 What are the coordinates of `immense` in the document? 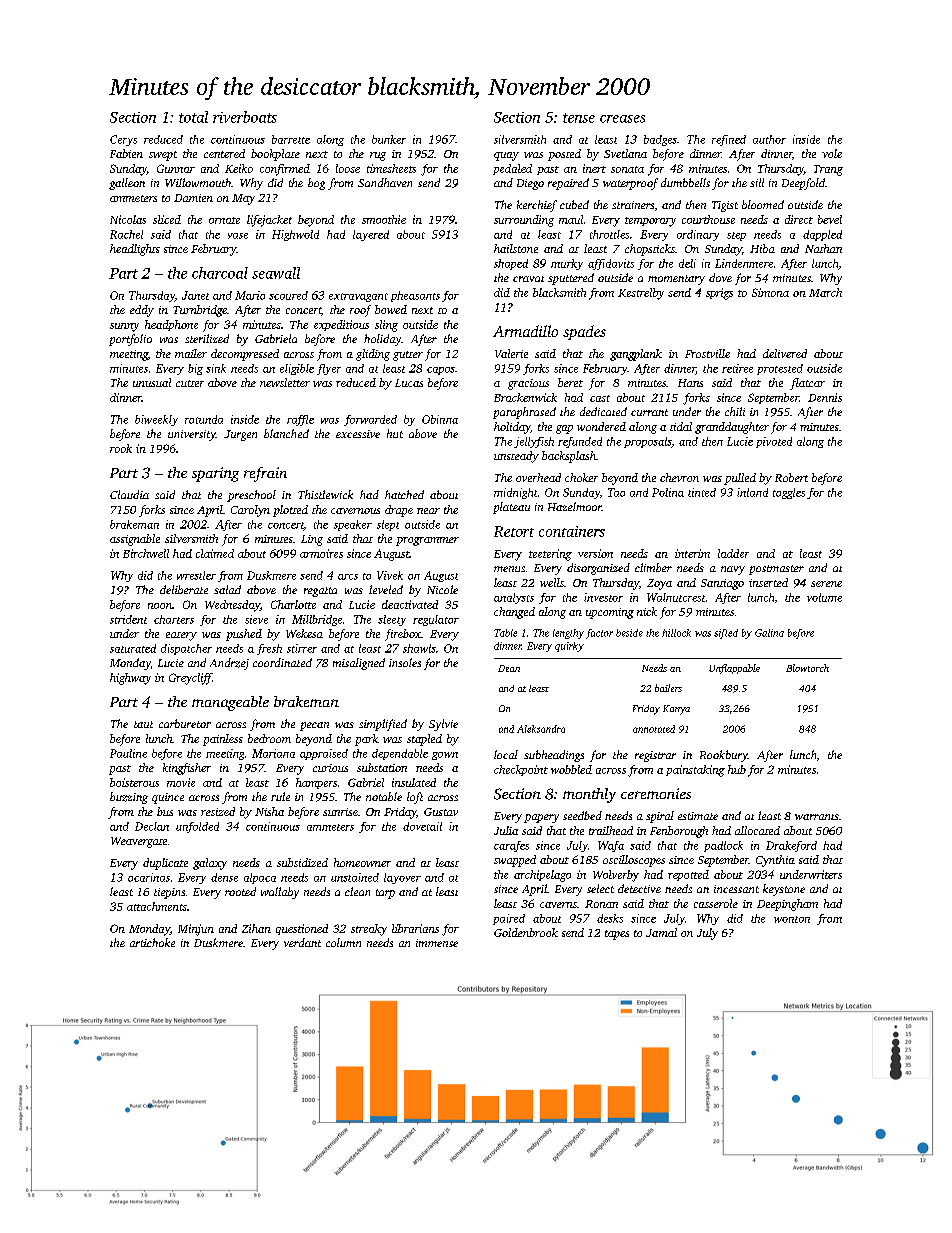 It's located at (437, 943).
